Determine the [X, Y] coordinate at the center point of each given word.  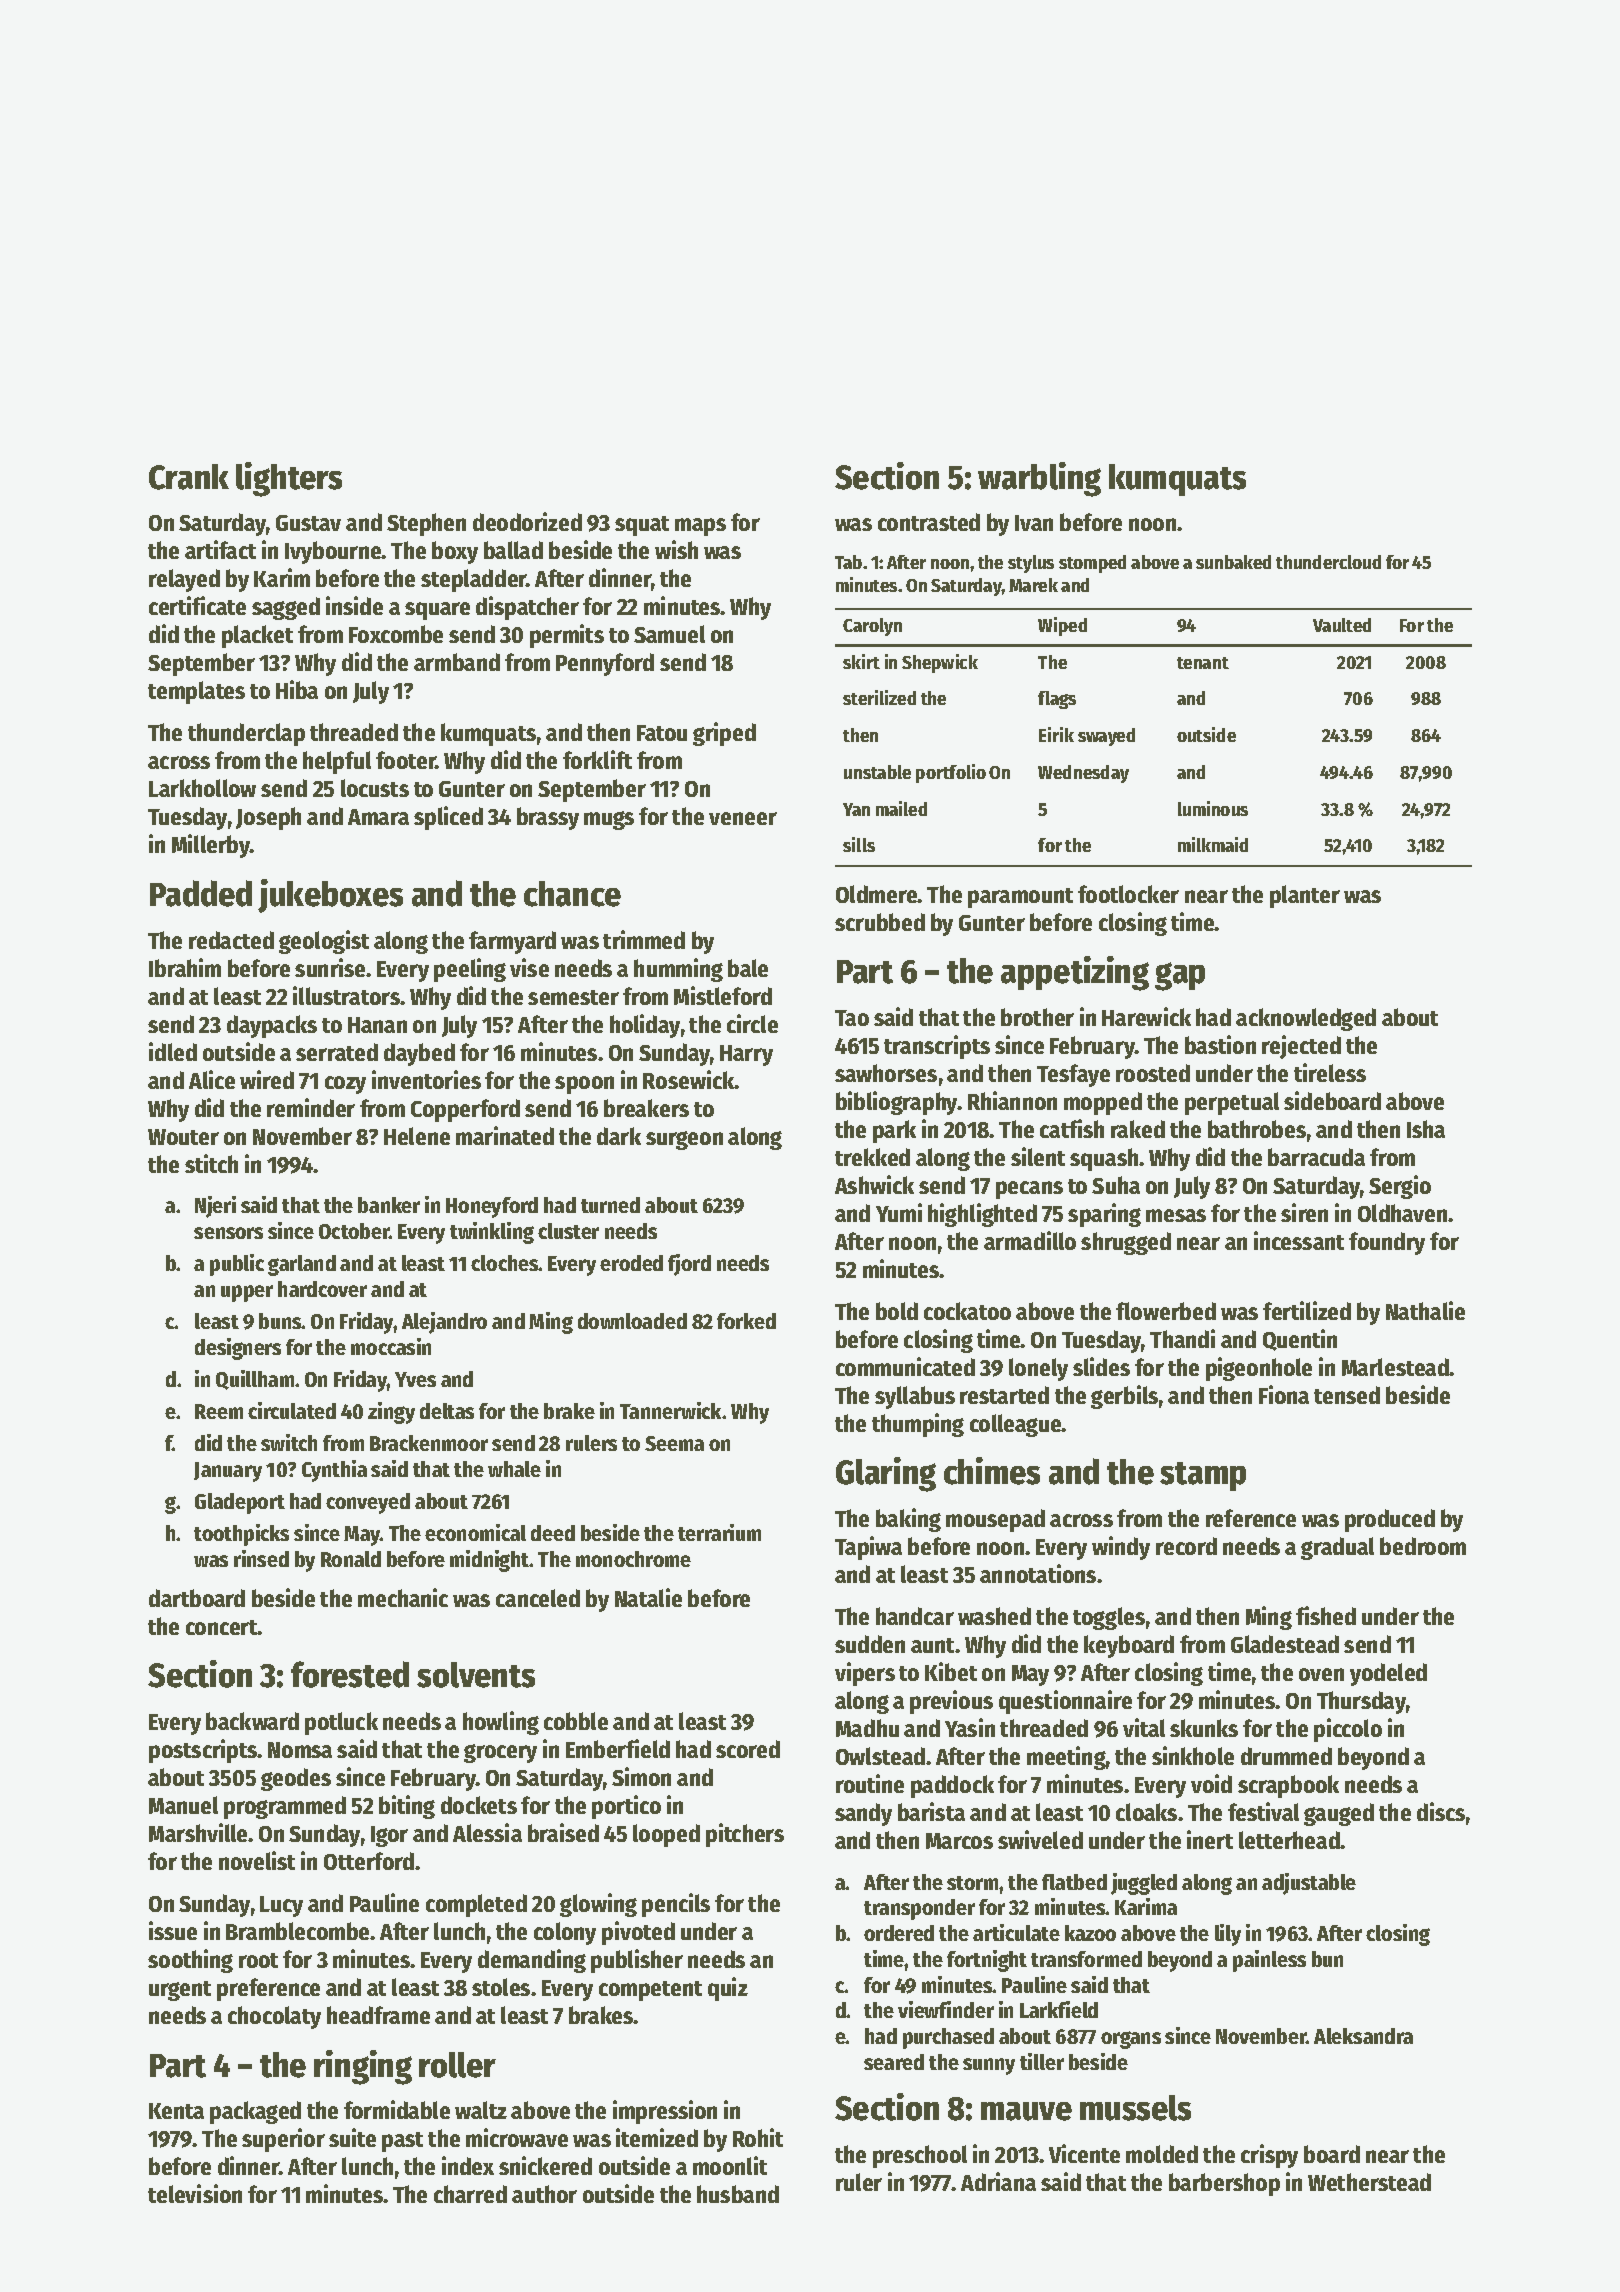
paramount [1020, 898]
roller [457, 2065]
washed [994, 1616]
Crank [189, 477]
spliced [448, 818]
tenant [1203, 663]
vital [1144, 1727]
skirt [861, 661]
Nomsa [300, 1750]
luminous [1213, 808]
